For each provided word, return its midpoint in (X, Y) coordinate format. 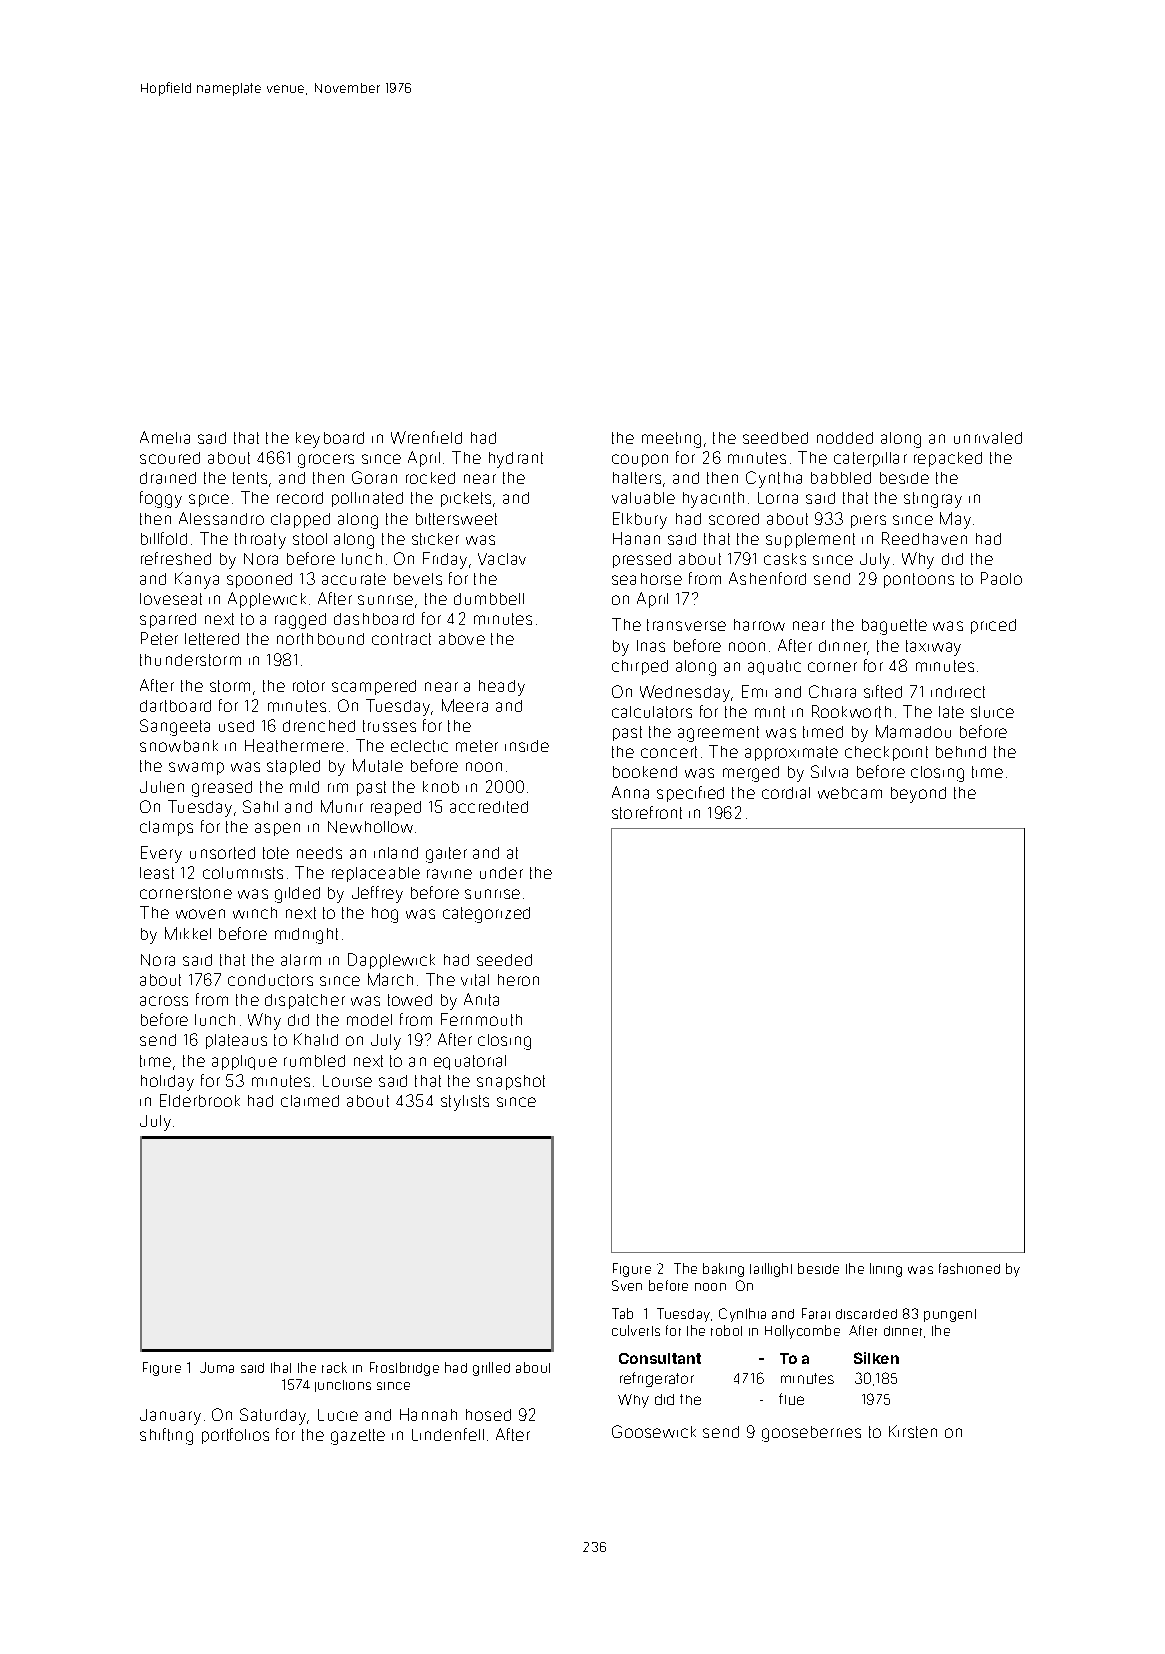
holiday (167, 1083)
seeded (504, 960)
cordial (786, 793)
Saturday (273, 1416)
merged (751, 774)
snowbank (179, 746)
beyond (918, 795)
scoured (170, 458)
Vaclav (502, 559)
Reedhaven (924, 538)
